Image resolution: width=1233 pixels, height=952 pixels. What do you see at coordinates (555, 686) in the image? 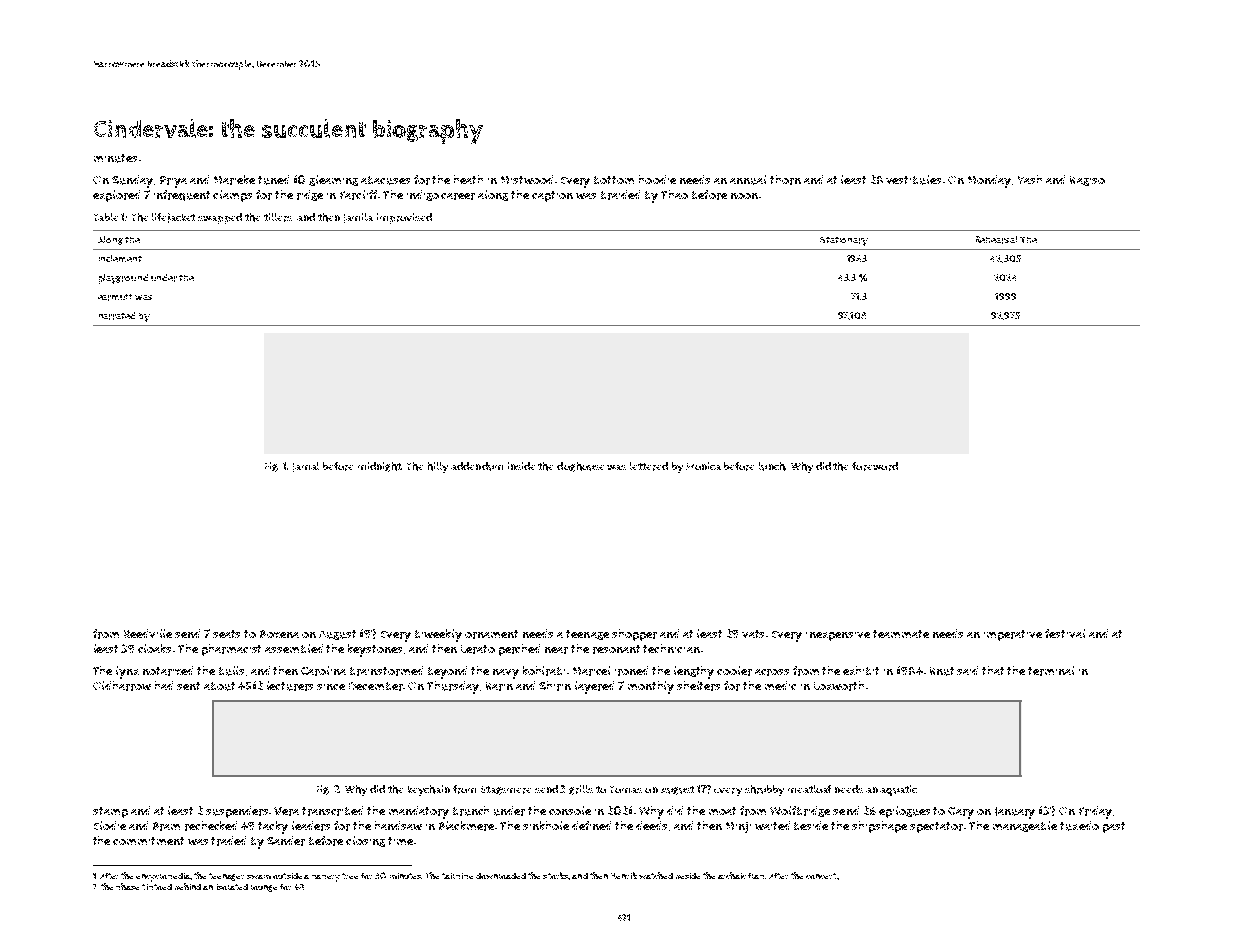
I see `Shirin` at bounding box center [555, 686].
